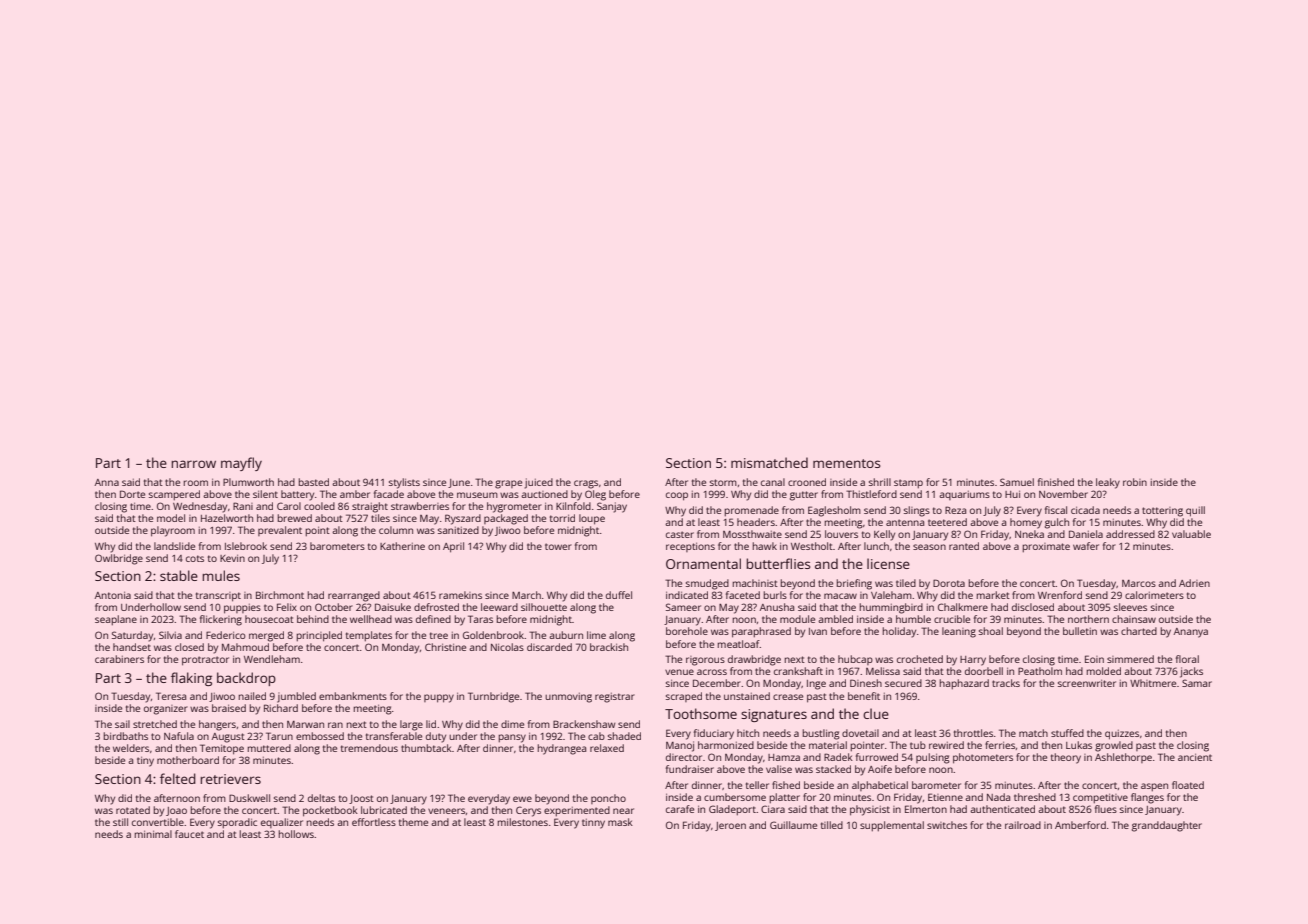 The height and width of the document is (924, 1308). Describe the element at coordinates (297, 495) in the document. I see `battery` at that location.
